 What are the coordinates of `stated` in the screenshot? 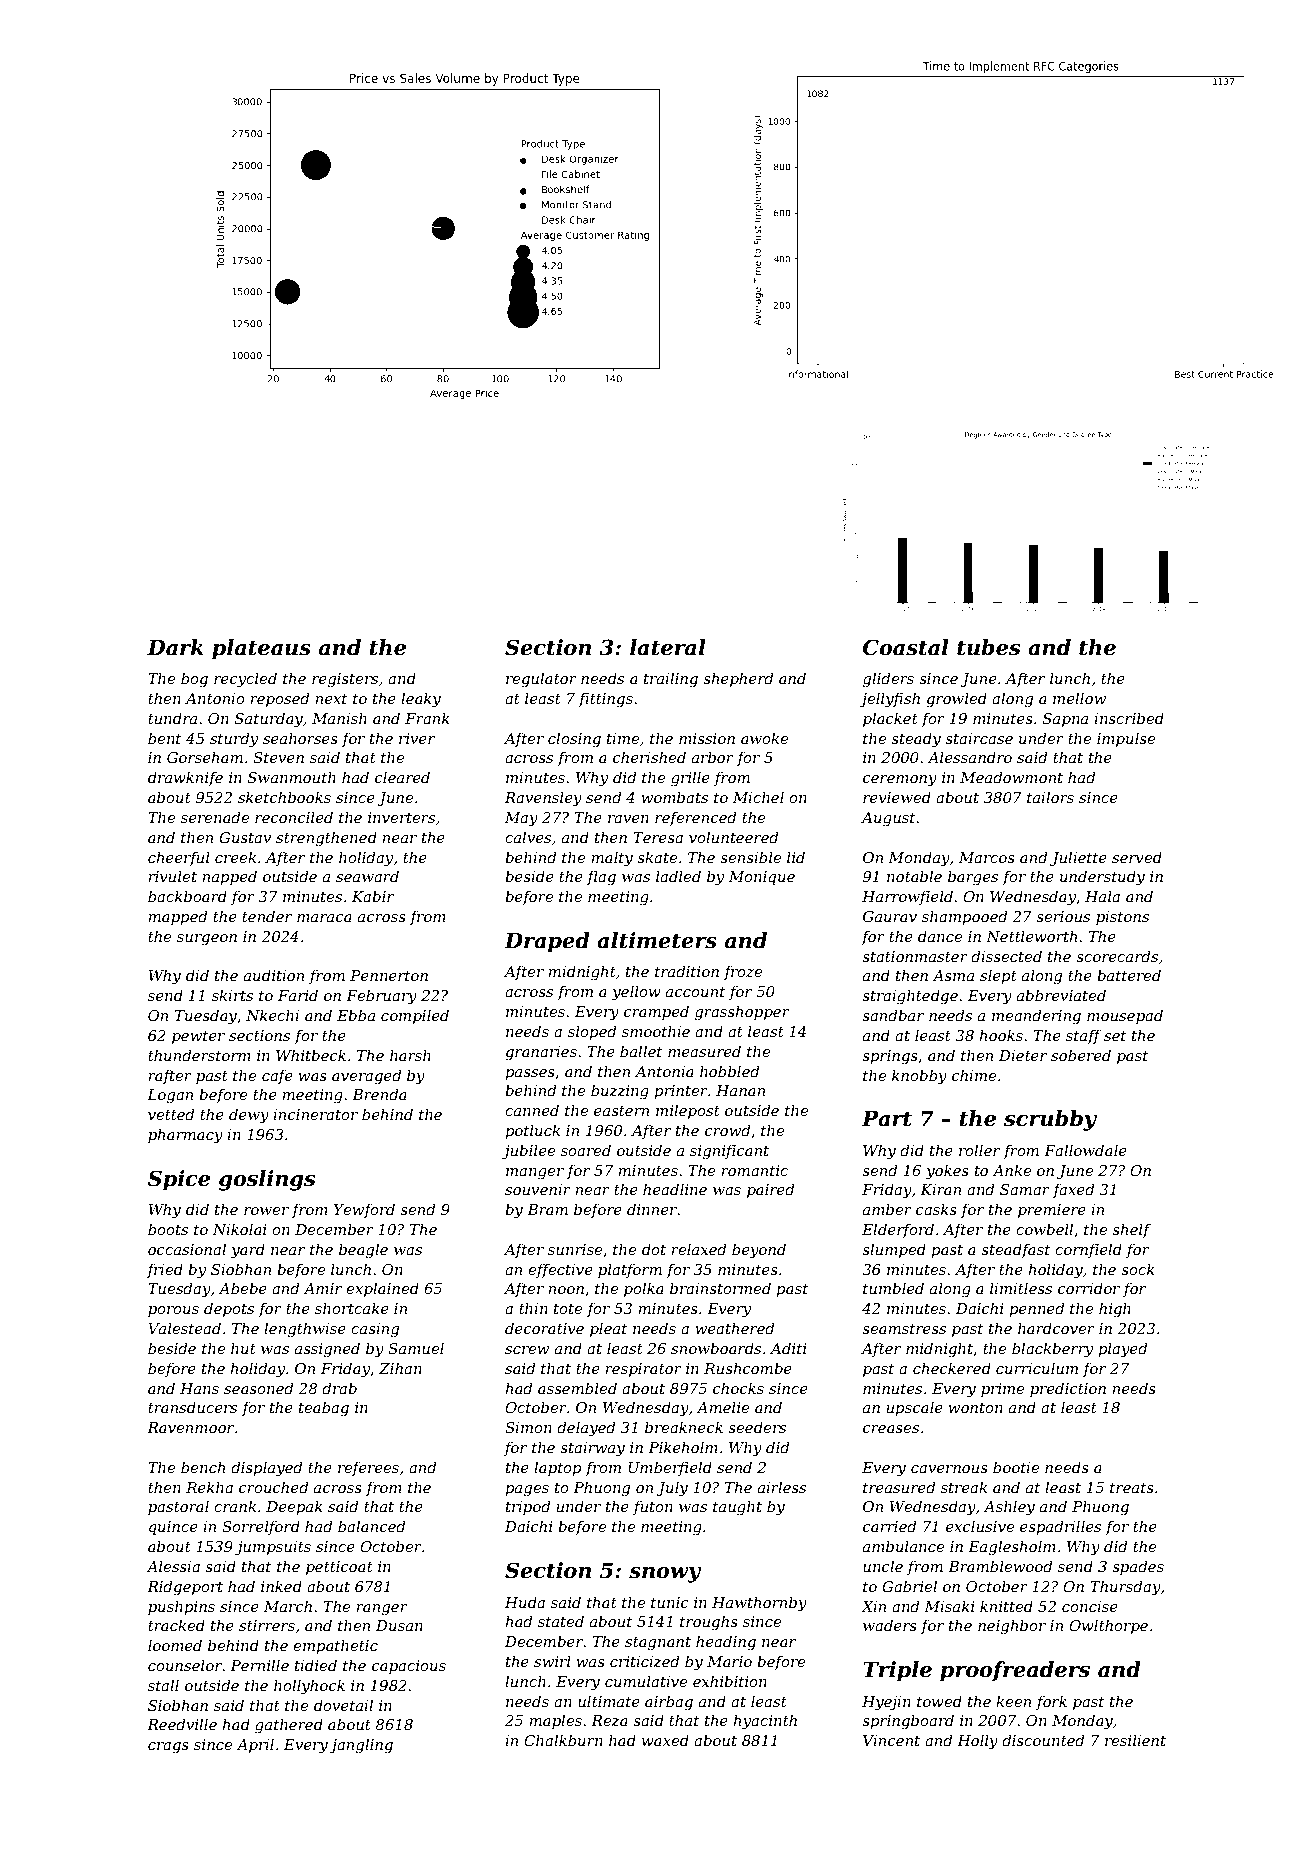 It's located at (561, 1621).
